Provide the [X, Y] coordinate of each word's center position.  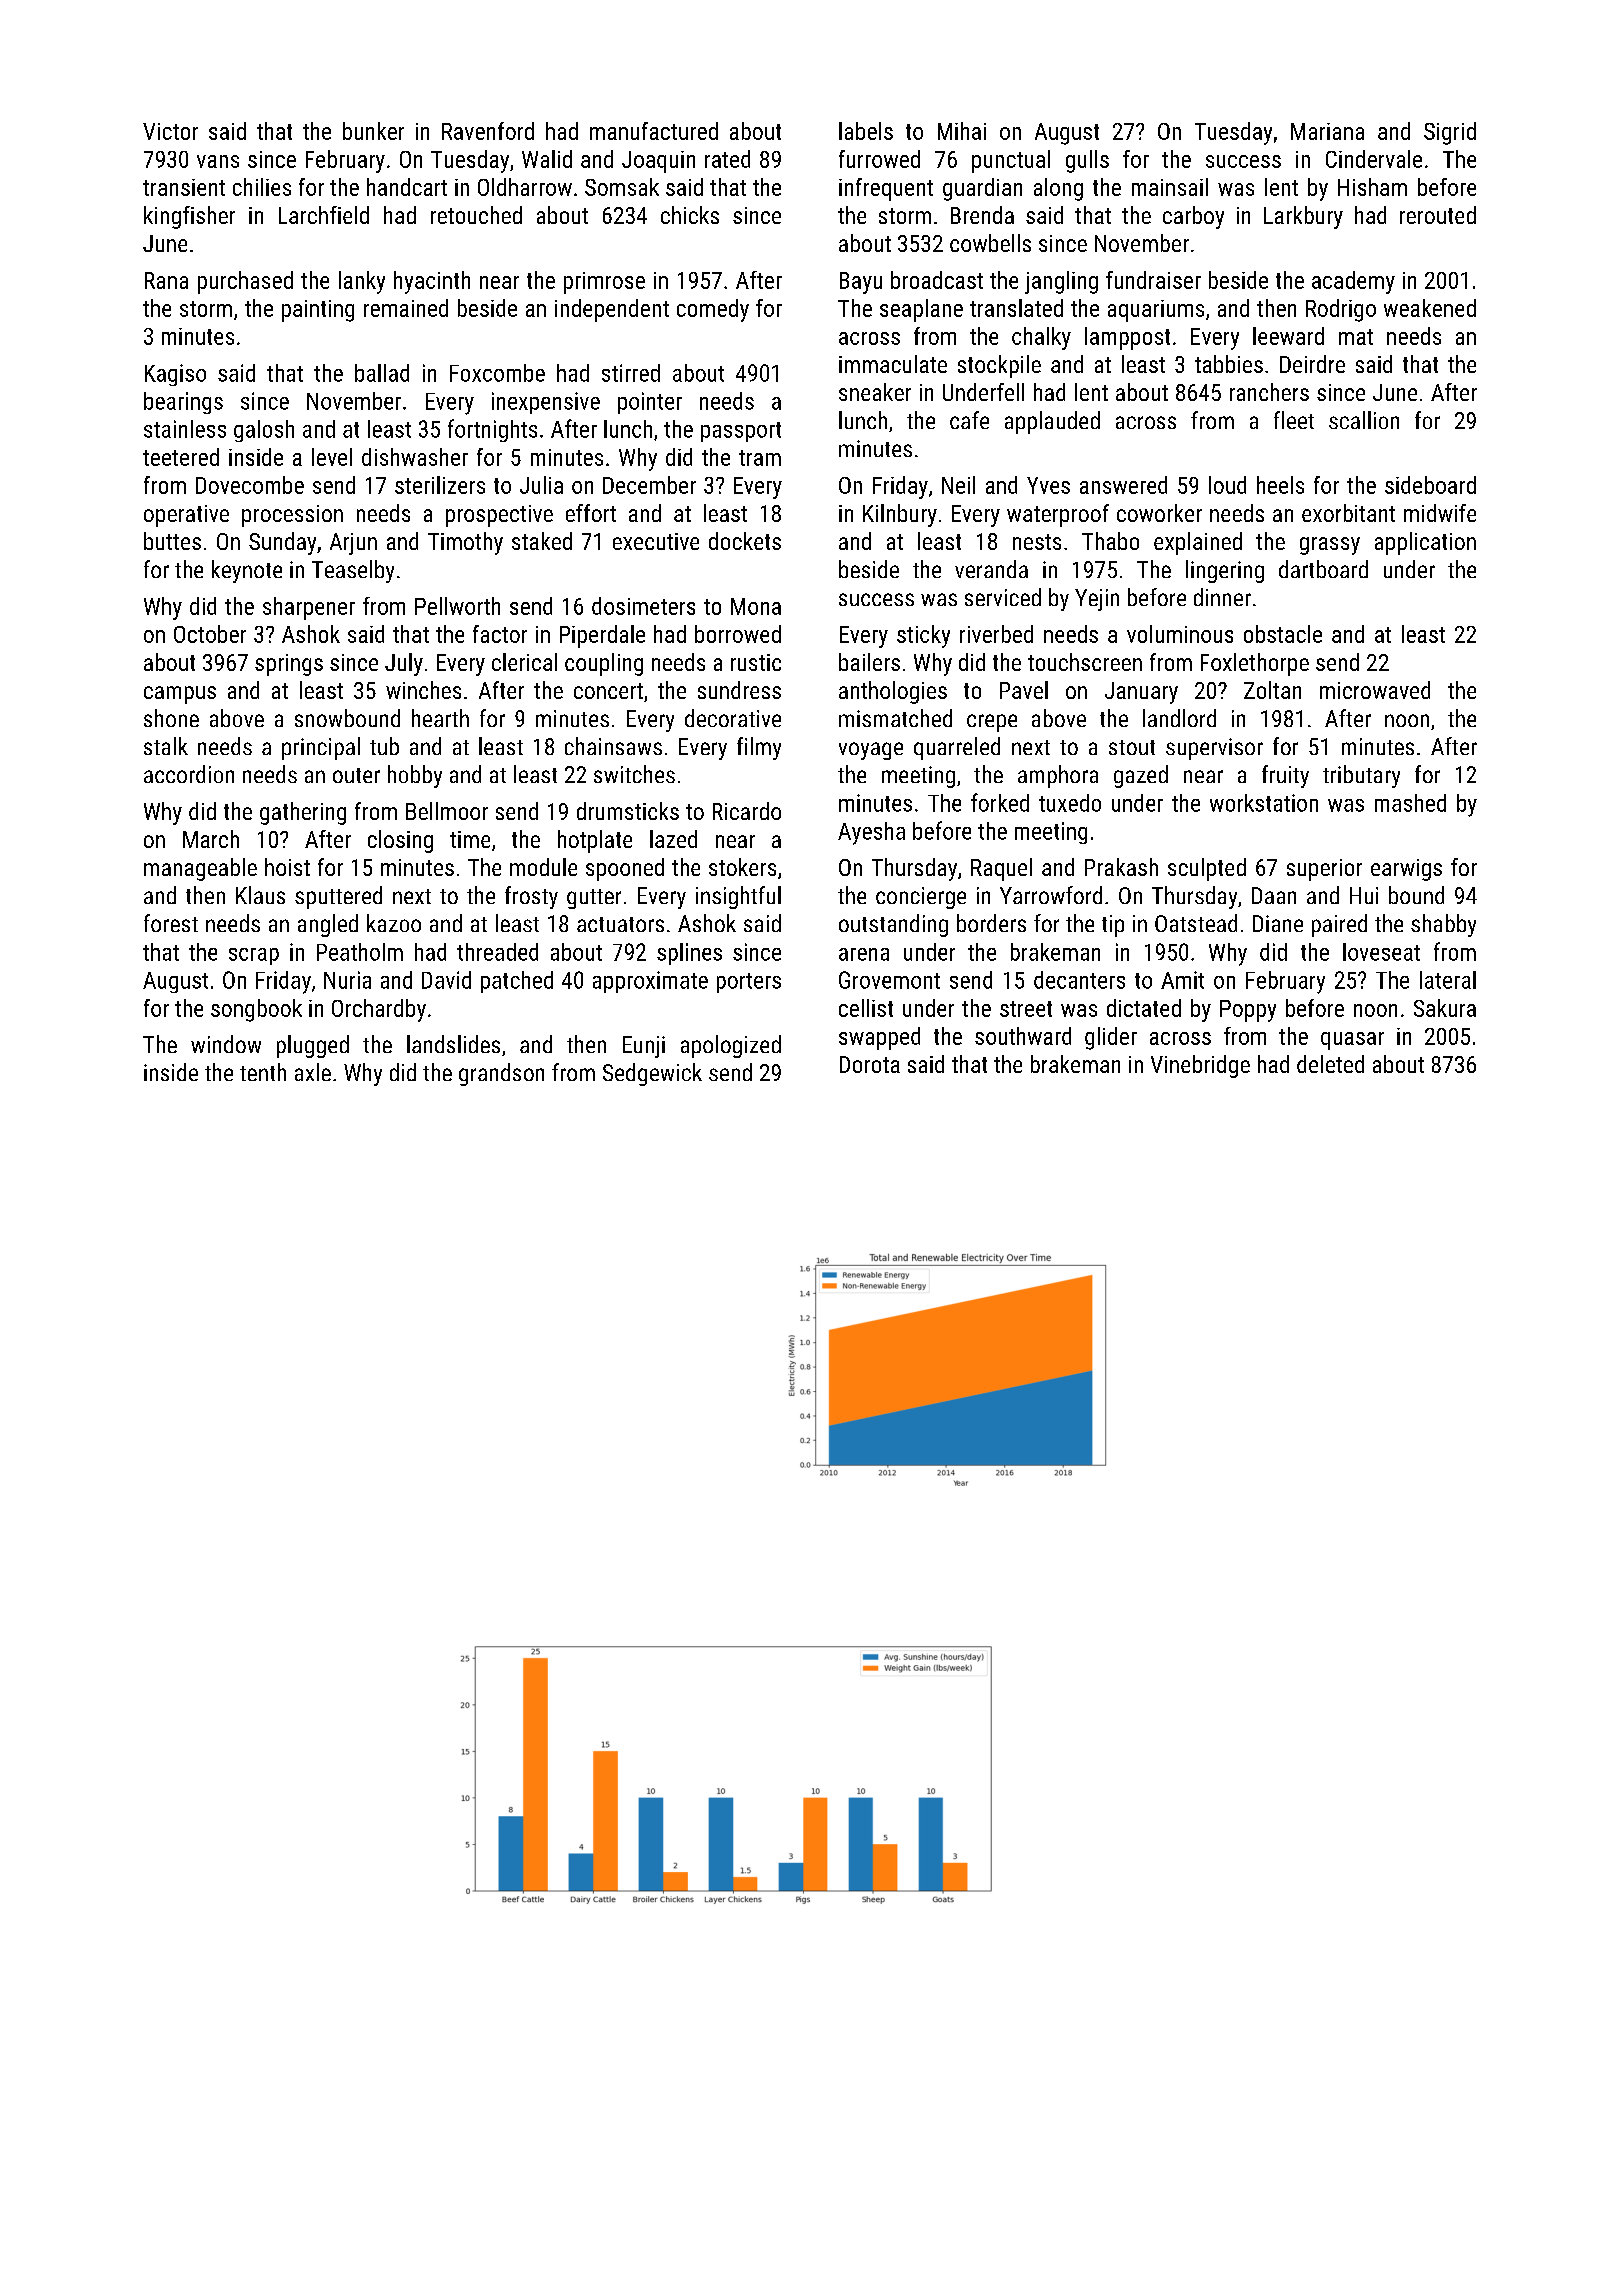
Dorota [870, 1064]
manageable [200, 869]
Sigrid [1450, 133]
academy [1353, 282]
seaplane [921, 310]
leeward [1288, 336]
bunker [373, 131]
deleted [1330, 1064]
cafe [969, 420]
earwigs [1406, 870]
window [226, 1044]
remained [406, 308]
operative [186, 516]
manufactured [654, 131]
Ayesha [871, 833]
